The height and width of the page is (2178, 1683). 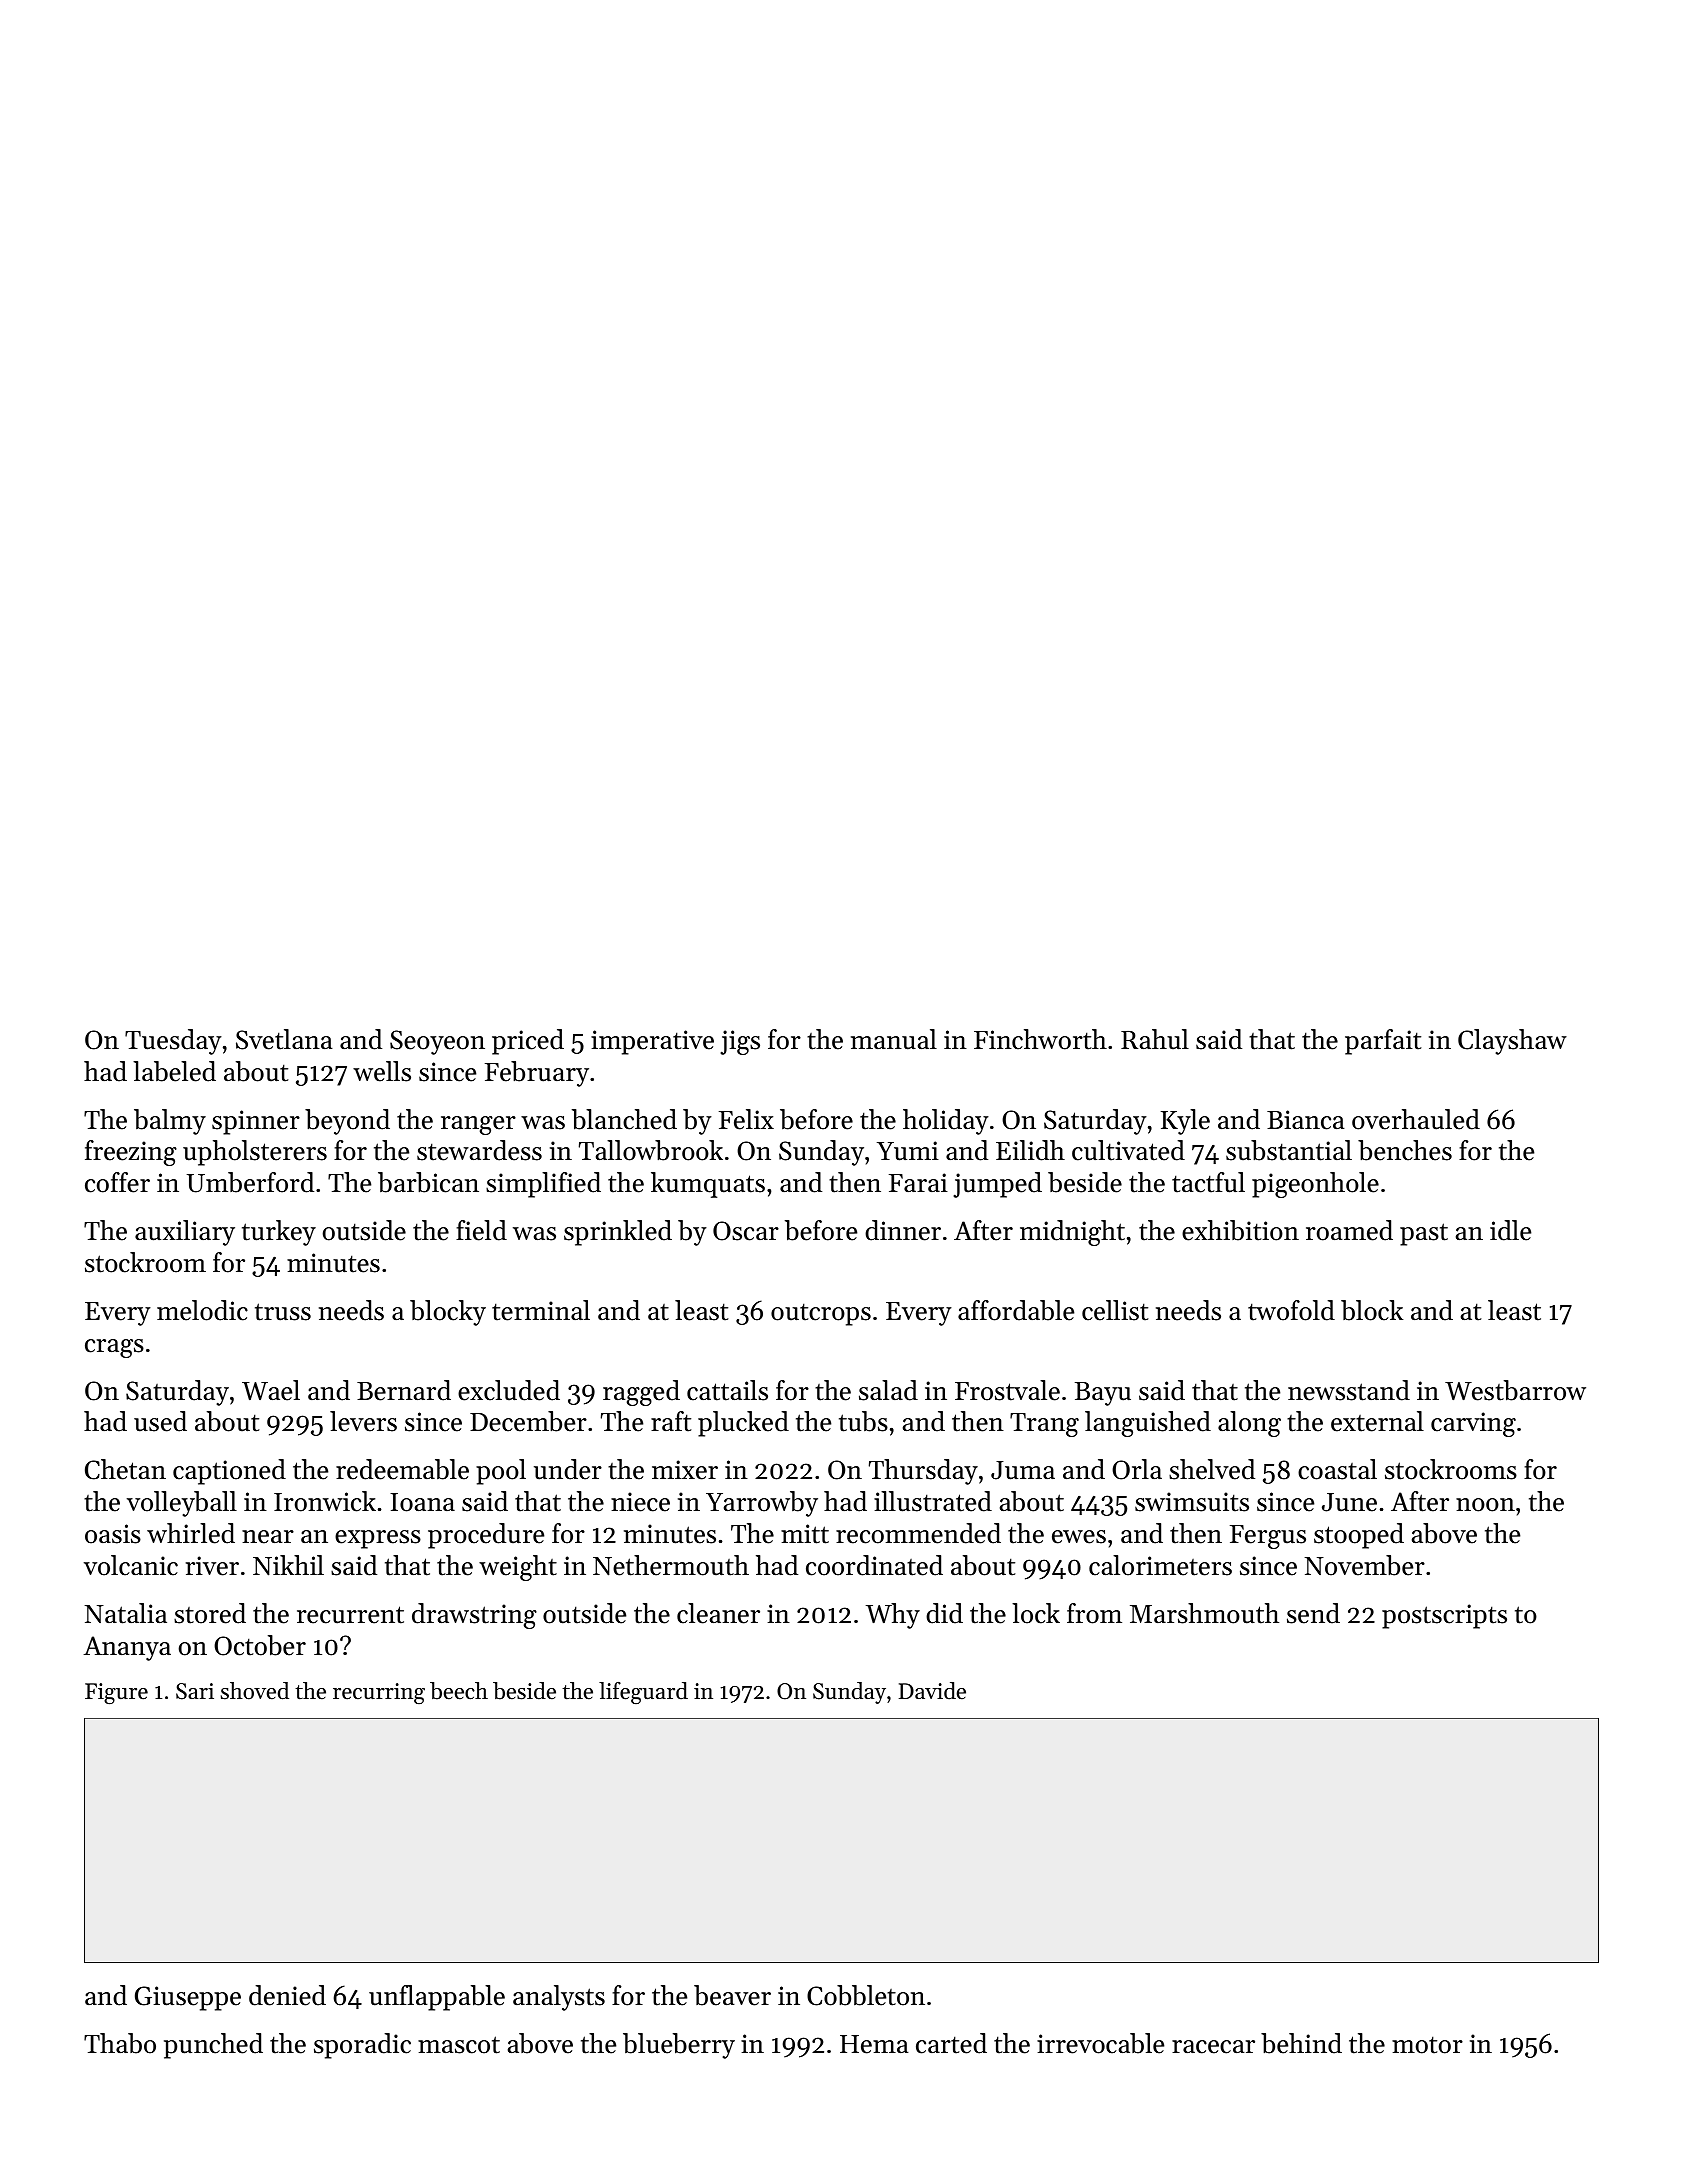 What do you see at coordinates (474, 1616) in the page?
I see `drawstring` at bounding box center [474, 1616].
